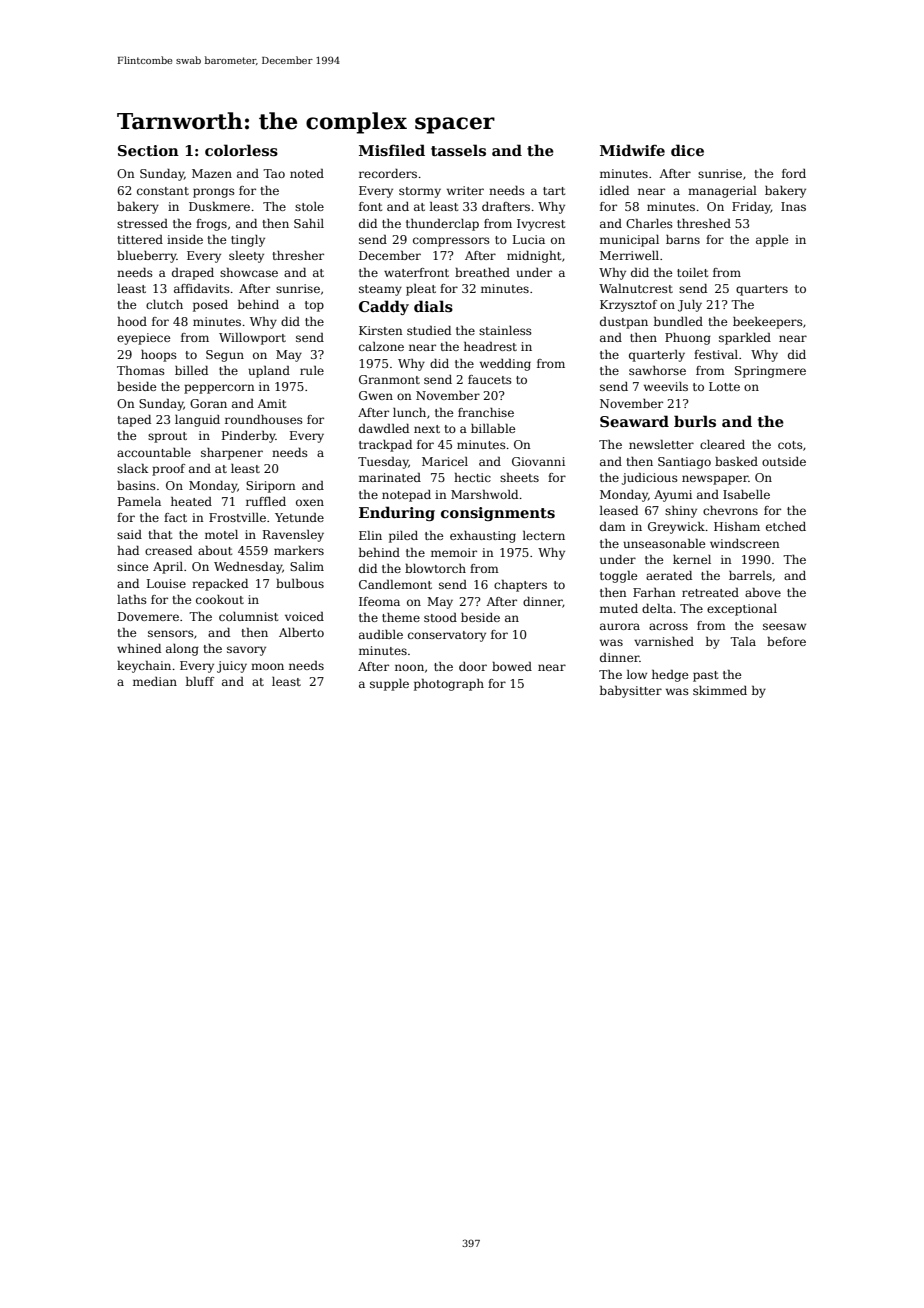 This image has width=924, height=1308. I want to click on quarters, so click(762, 290).
